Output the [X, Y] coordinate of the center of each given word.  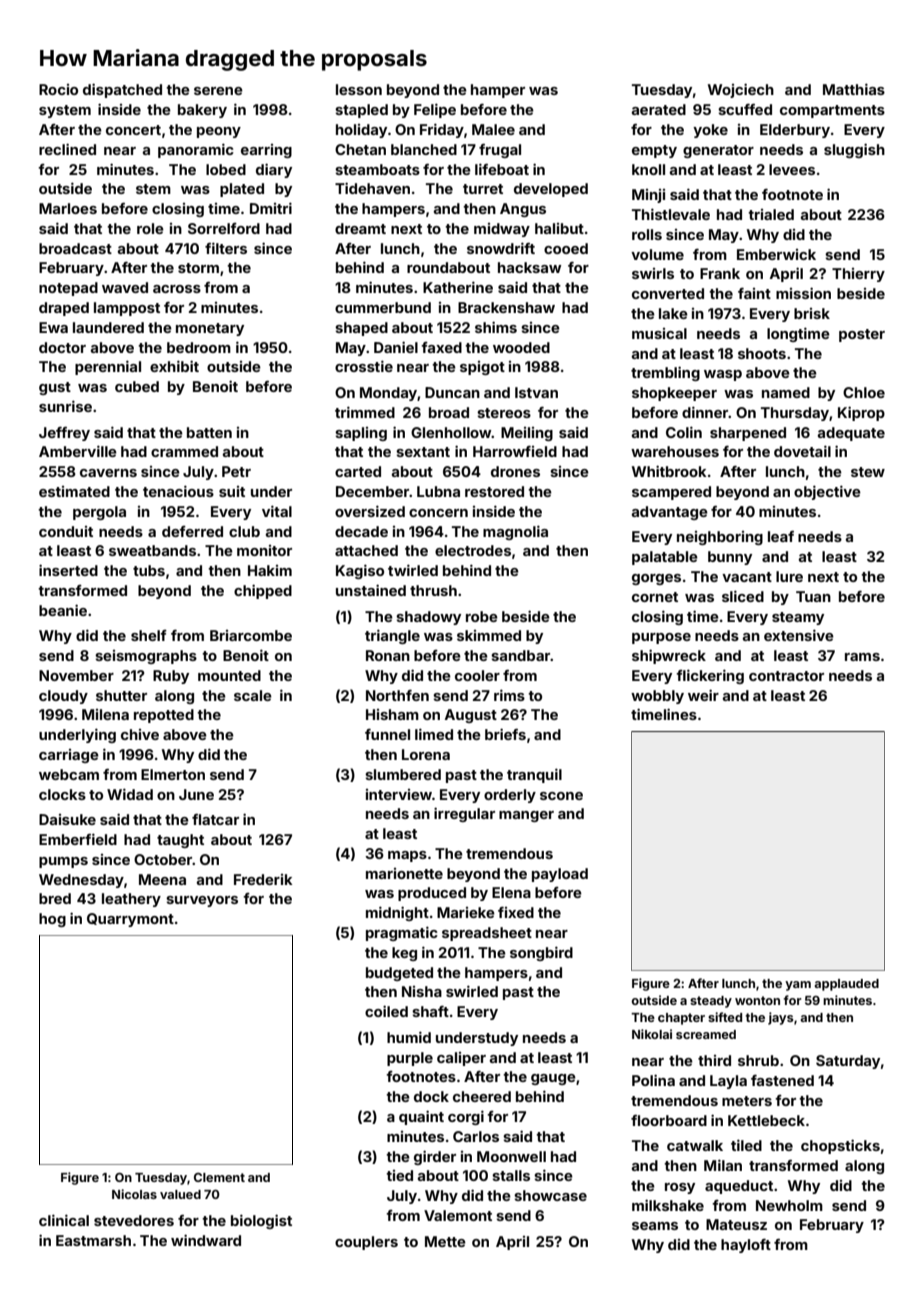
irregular [464, 814]
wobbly [657, 697]
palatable [665, 558]
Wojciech [741, 90]
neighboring [720, 538]
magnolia [515, 532]
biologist [261, 1221]
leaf [781, 536]
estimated [74, 491]
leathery [131, 900]
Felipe [435, 110]
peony [219, 132]
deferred [192, 531]
